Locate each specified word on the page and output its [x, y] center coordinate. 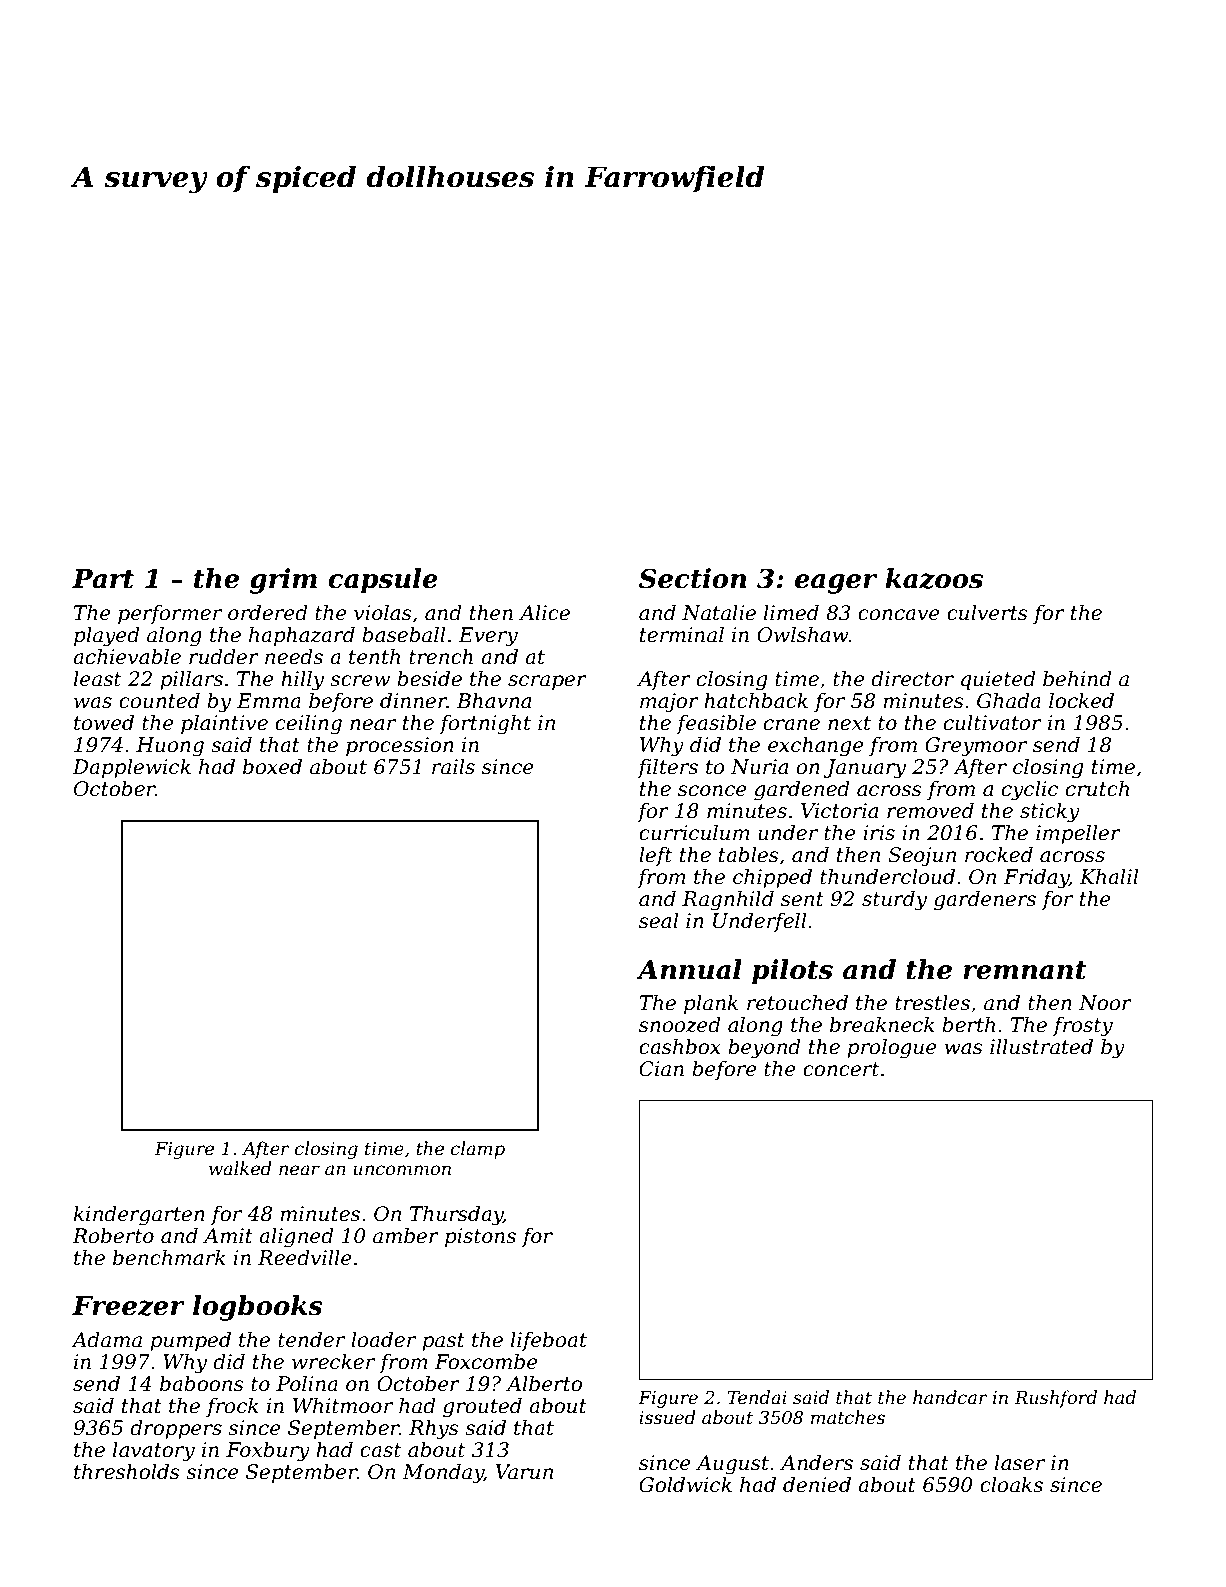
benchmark [169, 1257]
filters [667, 768]
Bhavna [493, 700]
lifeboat [549, 1341]
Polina [307, 1383]
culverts [987, 612]
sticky [1050, 812]
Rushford [1056, 1399]
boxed [272, 766]
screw [360, 681]
